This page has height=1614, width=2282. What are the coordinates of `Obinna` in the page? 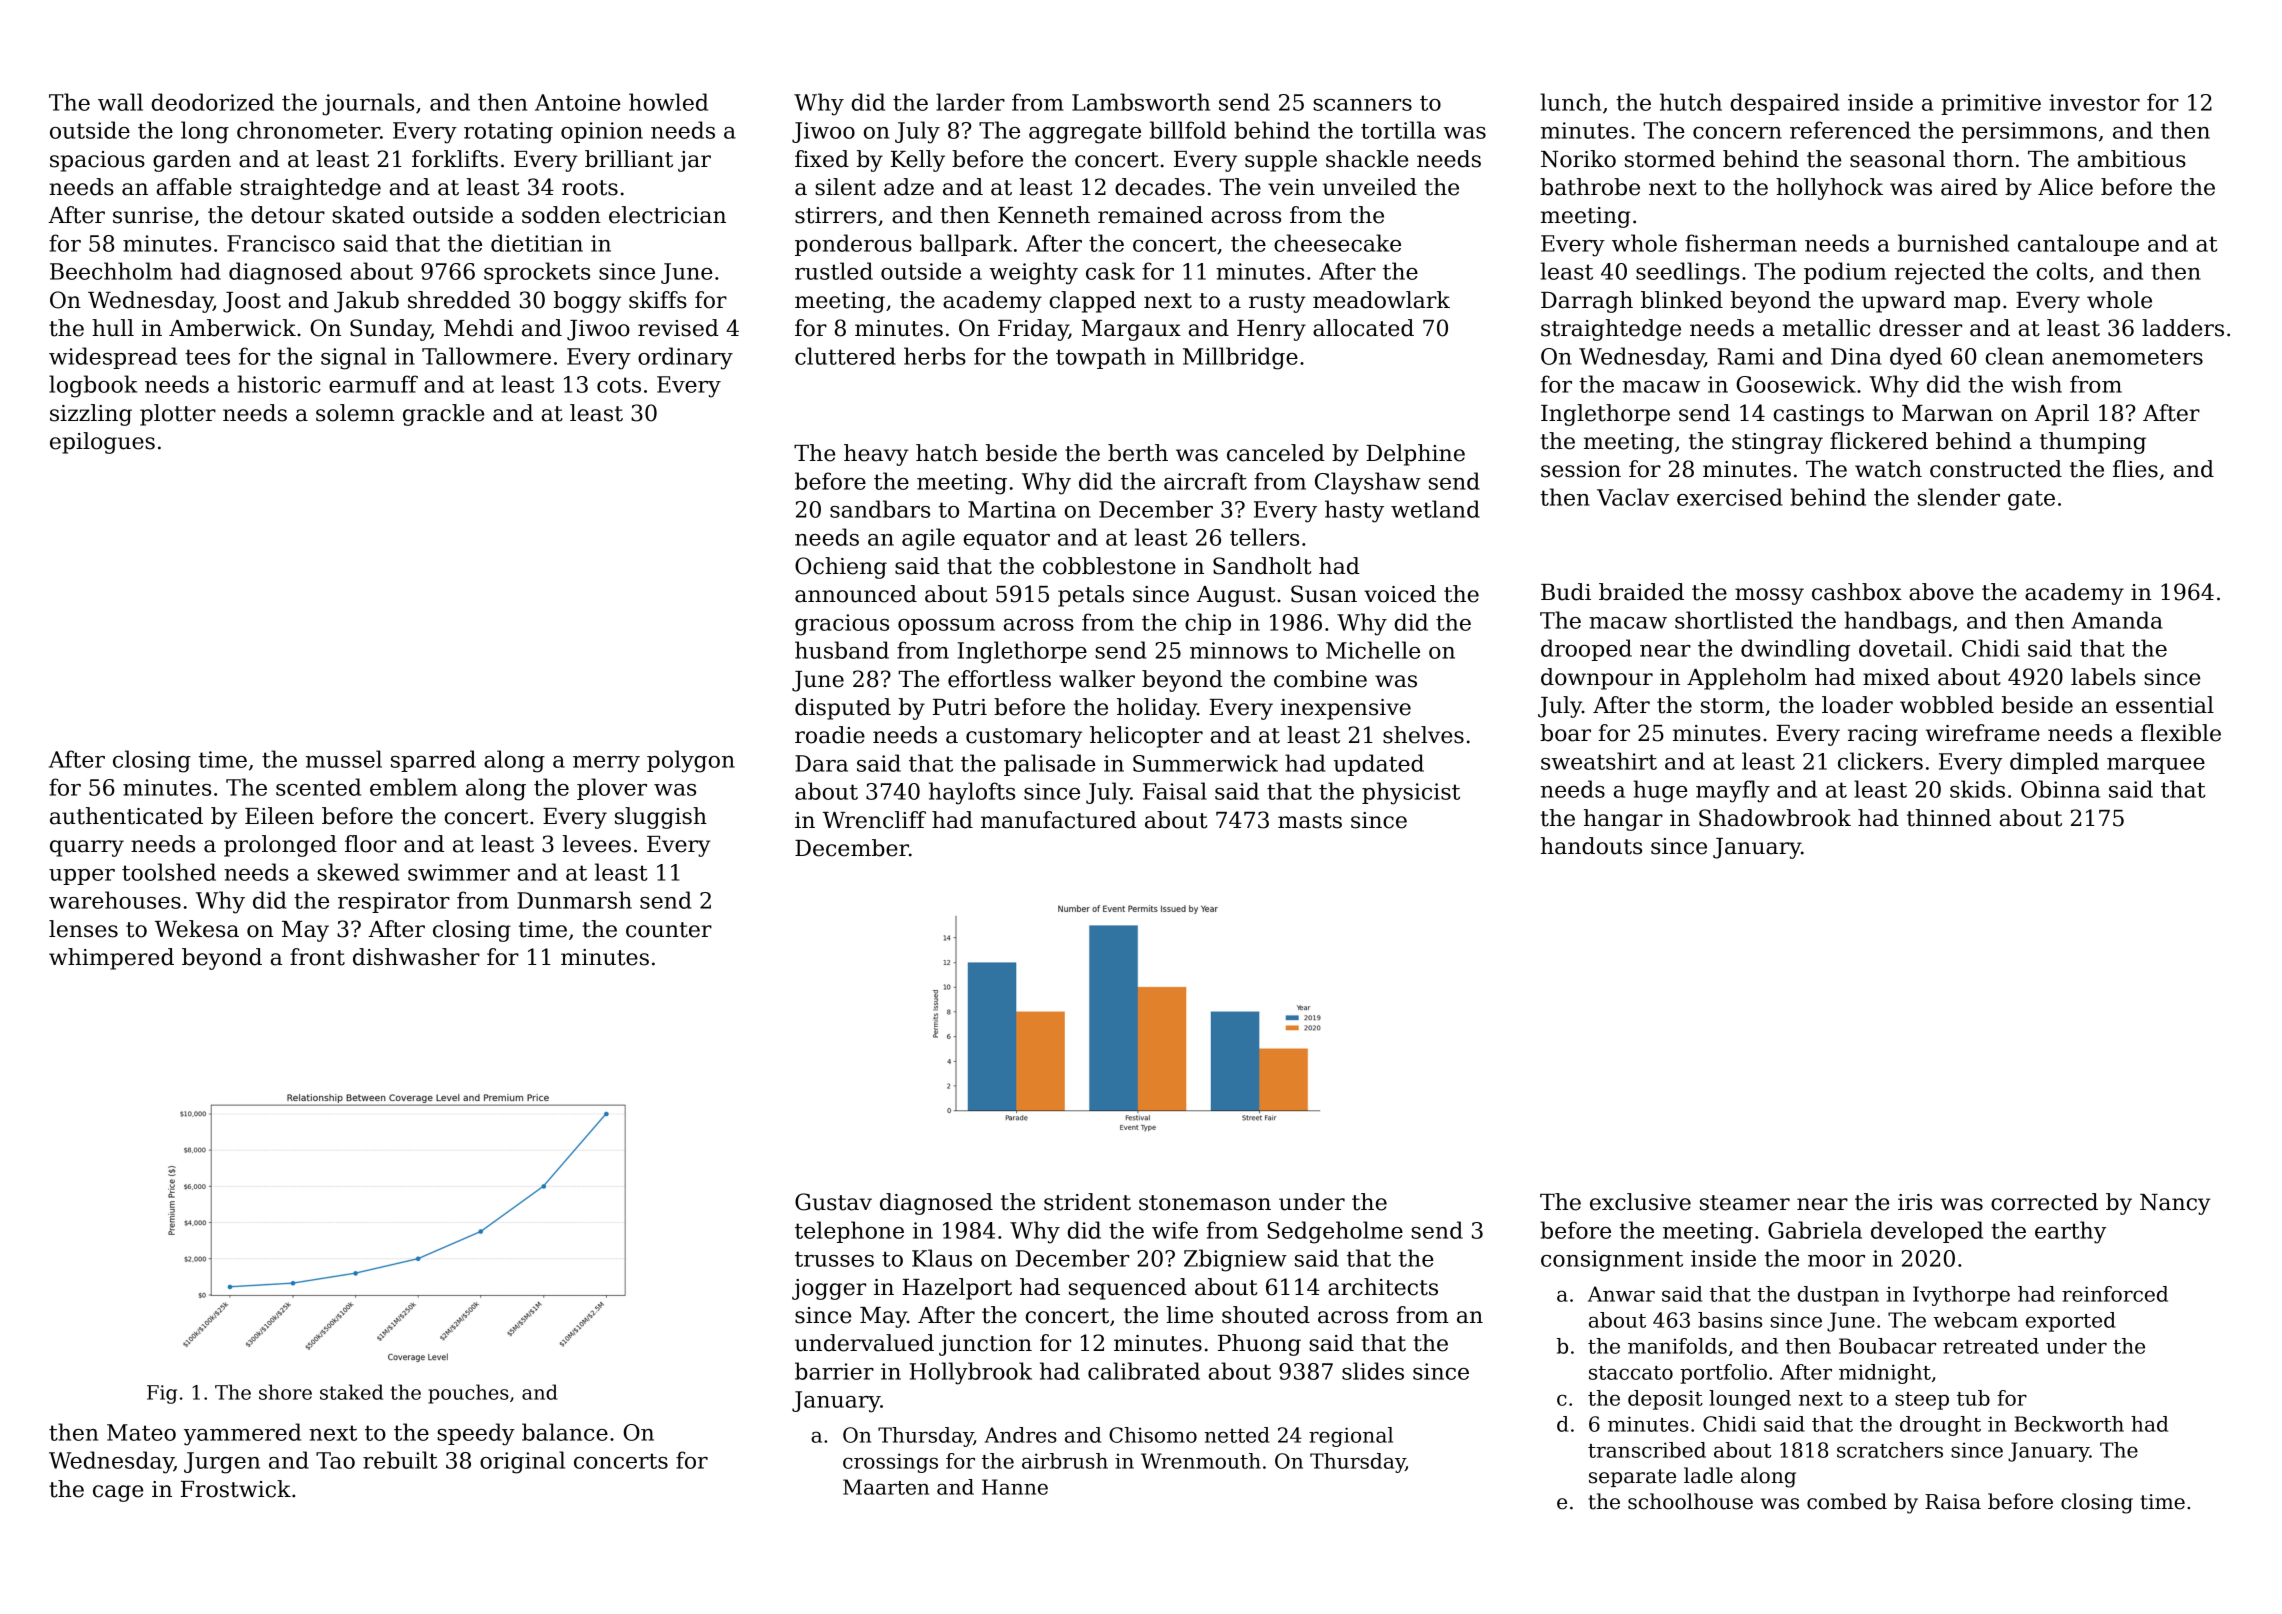 It's located at (2060, 789).
